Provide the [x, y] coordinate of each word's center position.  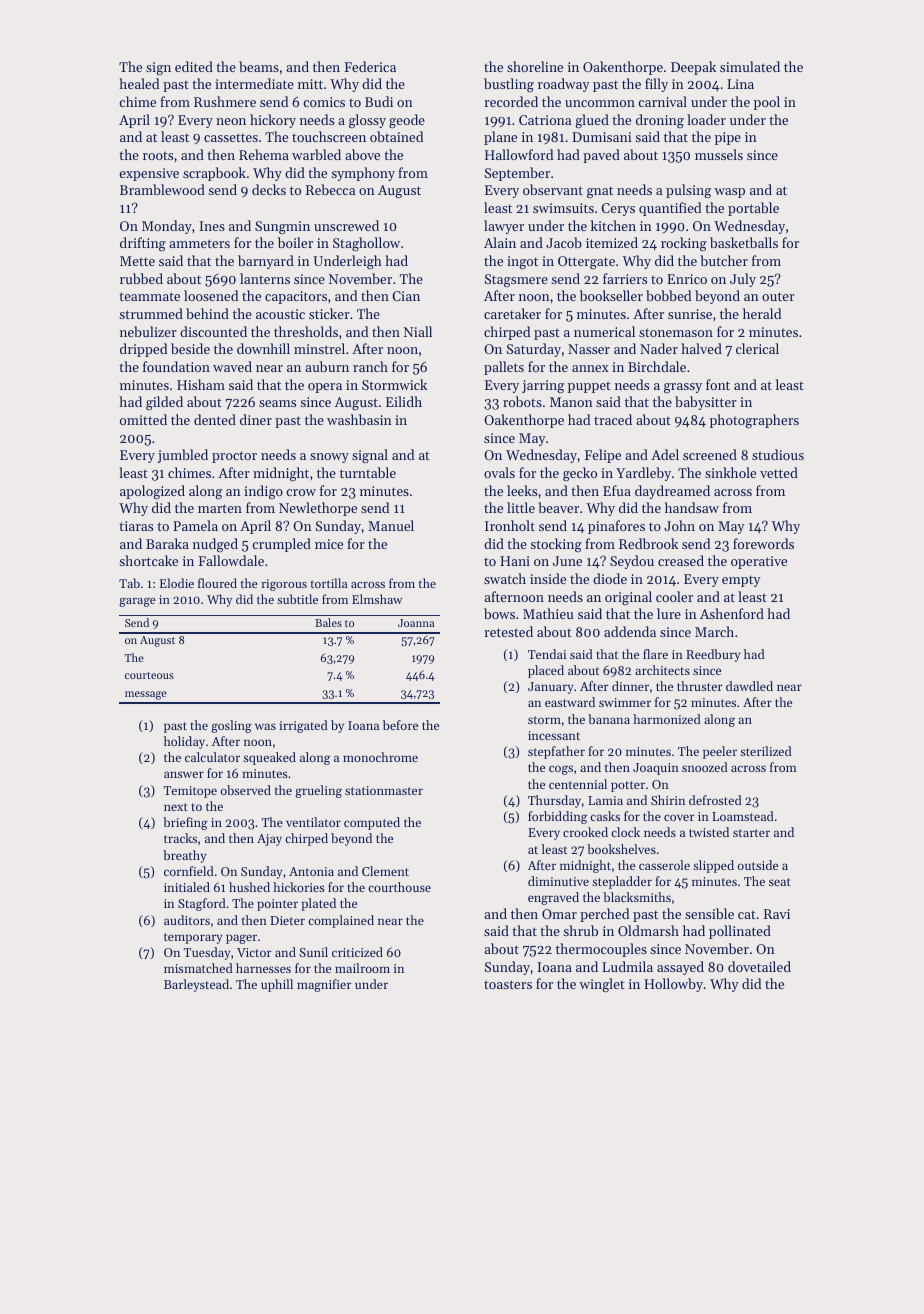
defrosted [715, 800]
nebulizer [148, 331]
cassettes [231, 137]
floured [217, 583]
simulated [750, 66]
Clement [385, 871]
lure [669, 613]
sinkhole [730, 472]
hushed [249, 887]
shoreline [535, 66]
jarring [543, 386]
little [521, 507]
